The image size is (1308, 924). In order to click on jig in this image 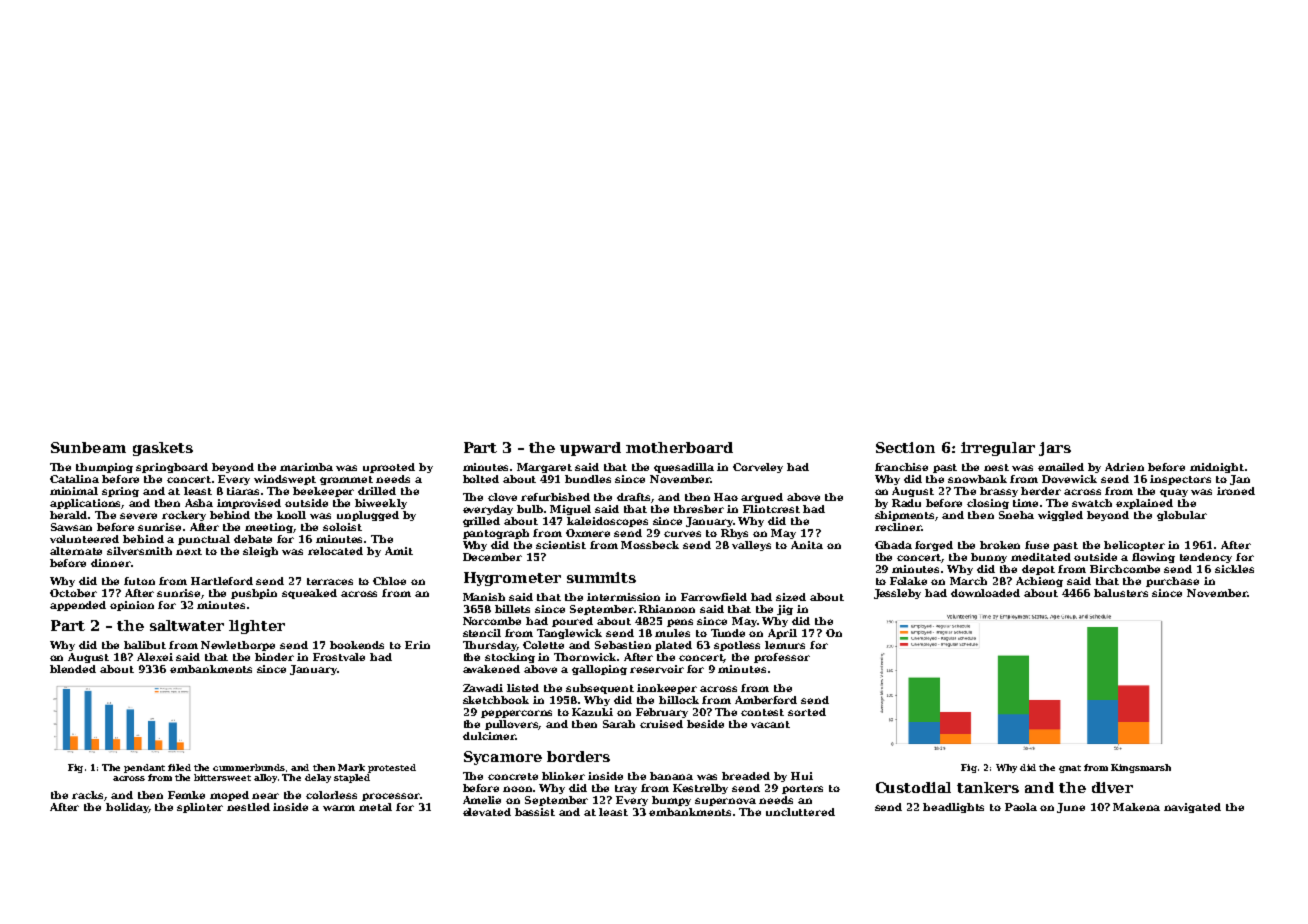, I will do `click(785, 610)`.
